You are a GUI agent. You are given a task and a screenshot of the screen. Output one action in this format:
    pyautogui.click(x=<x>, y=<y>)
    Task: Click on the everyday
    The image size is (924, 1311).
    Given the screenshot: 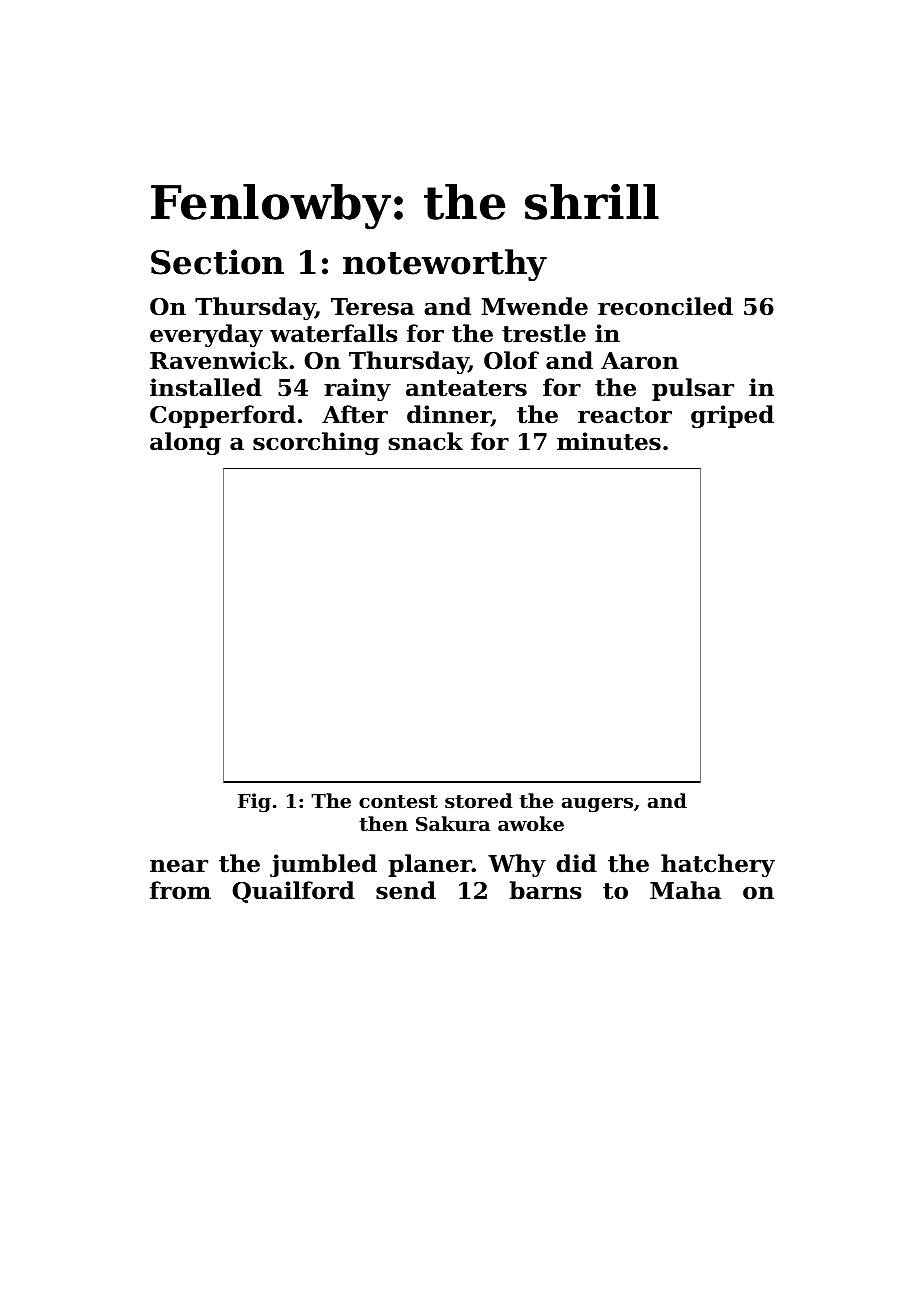 What is the action you would take?
    pyautogui.click(x=206, y=335)
